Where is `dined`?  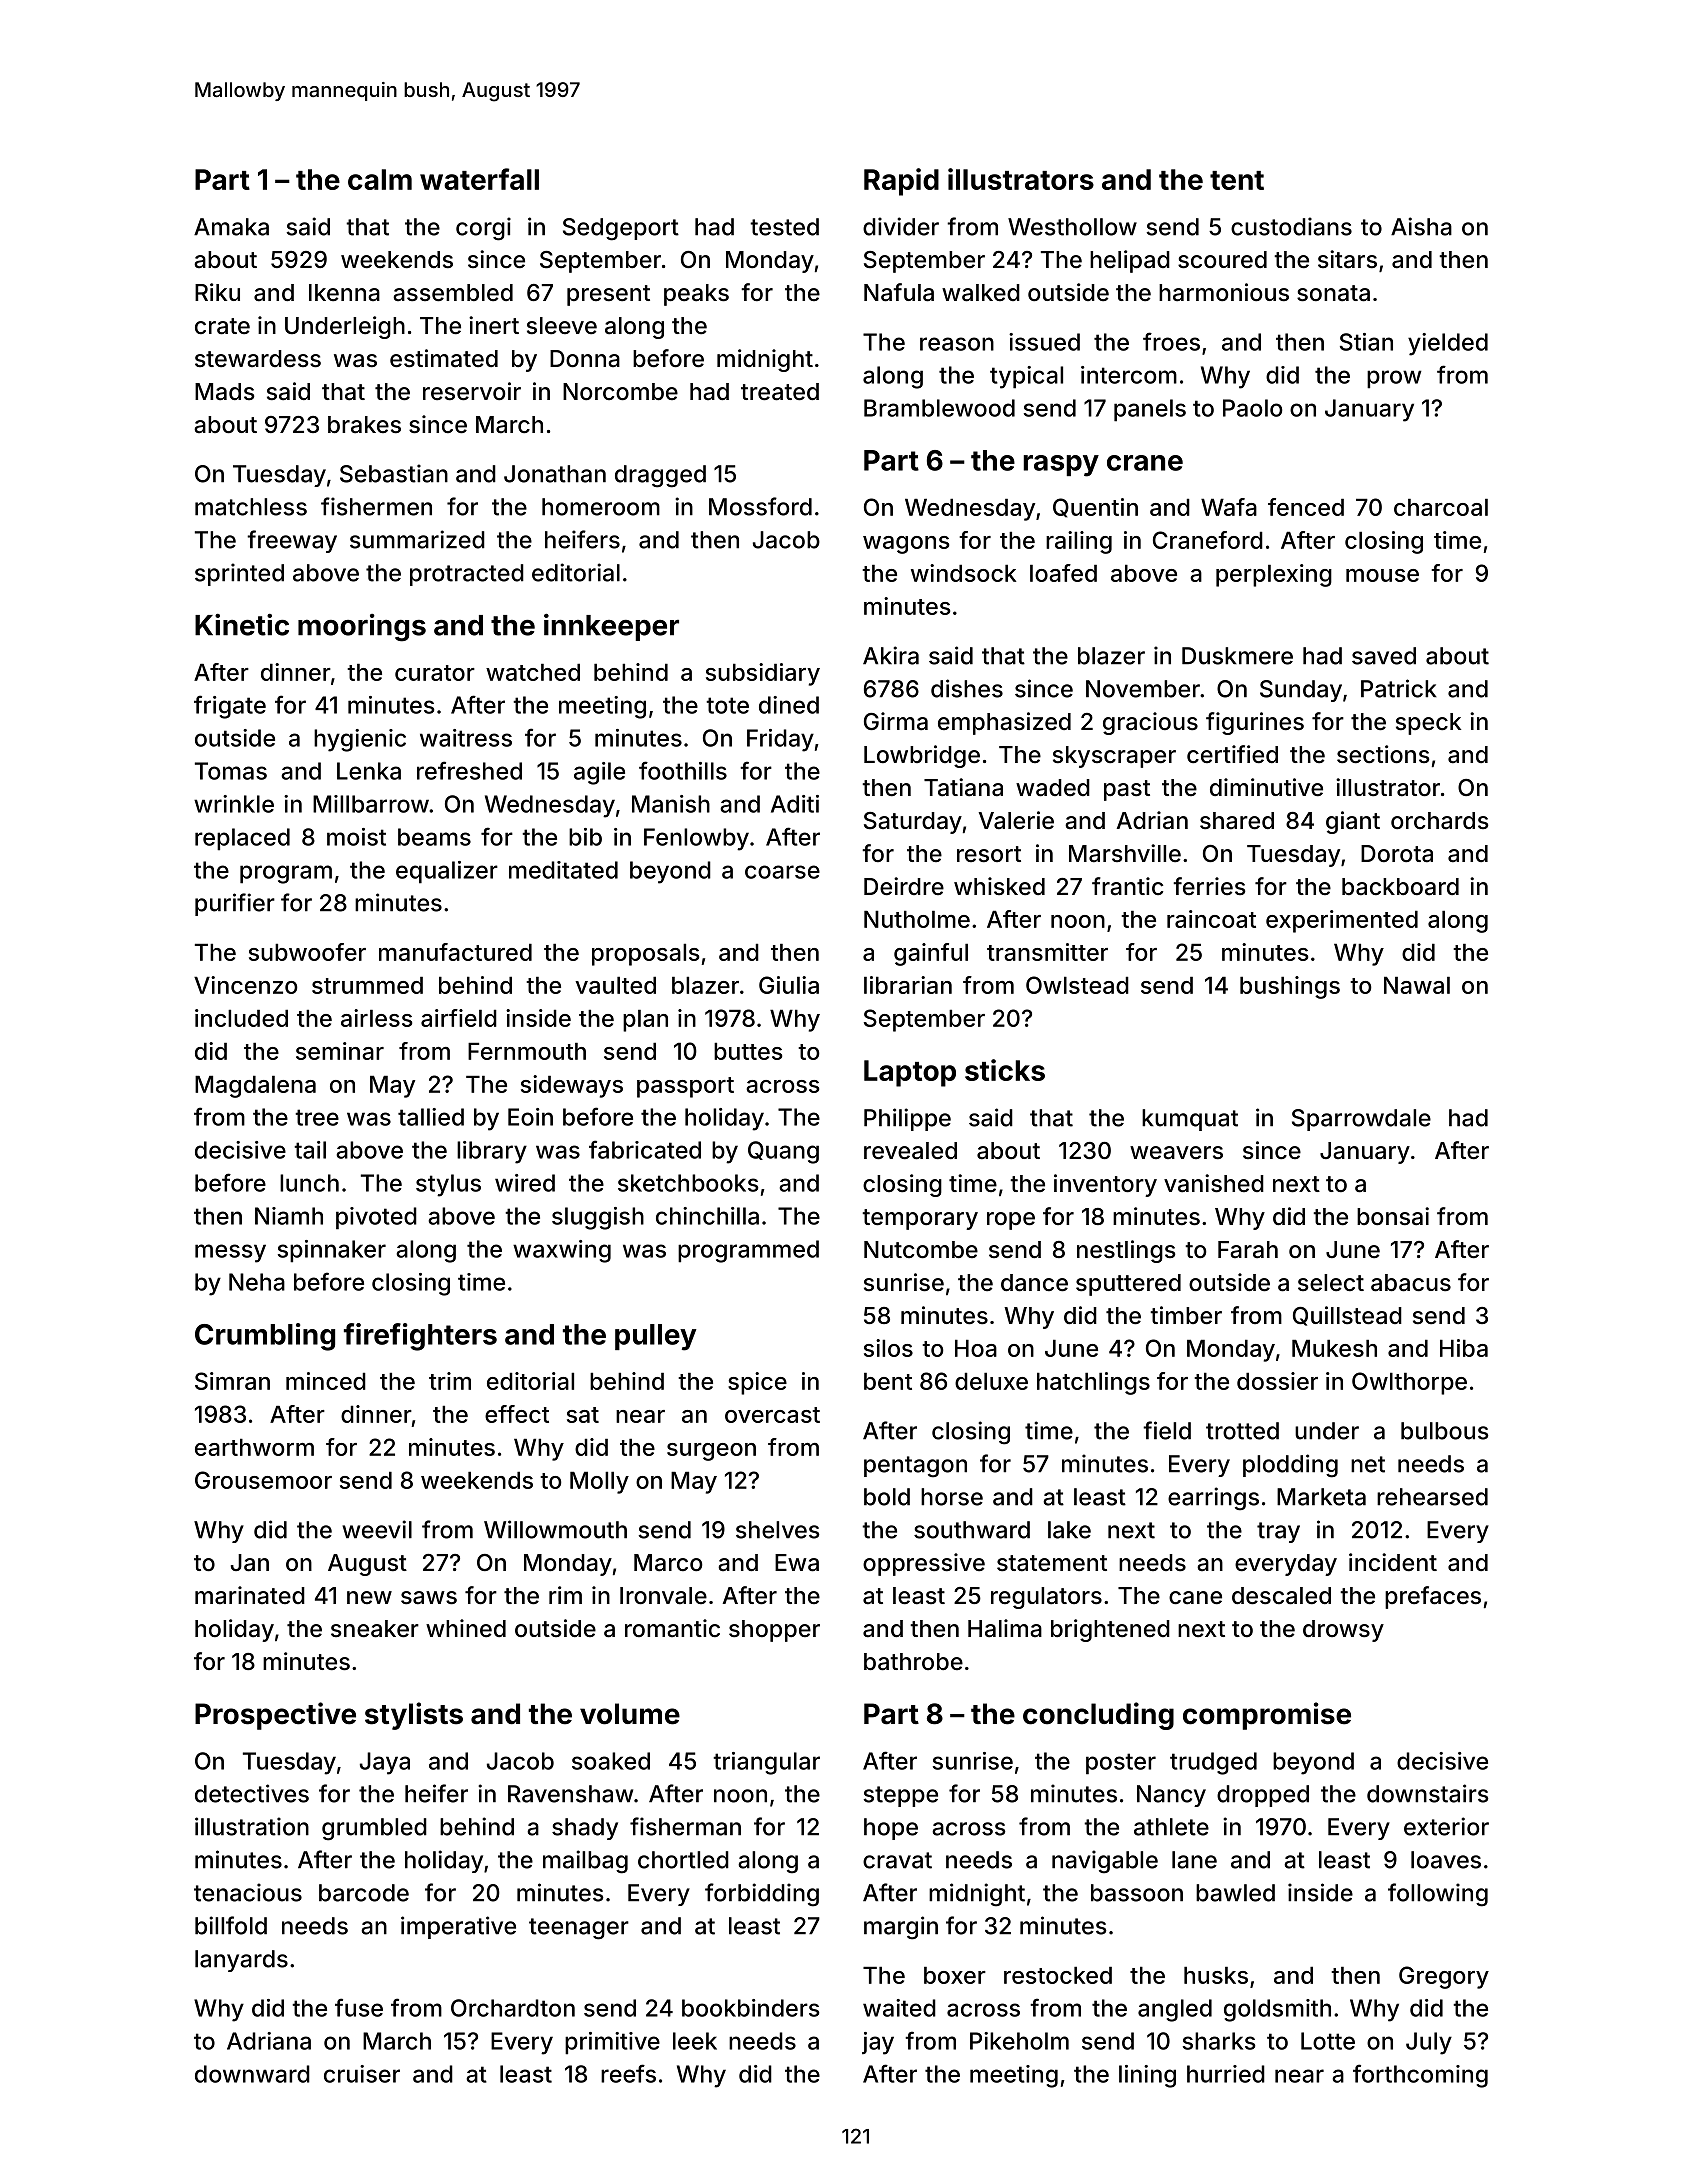 dined is located at coordinates (789, 705).
